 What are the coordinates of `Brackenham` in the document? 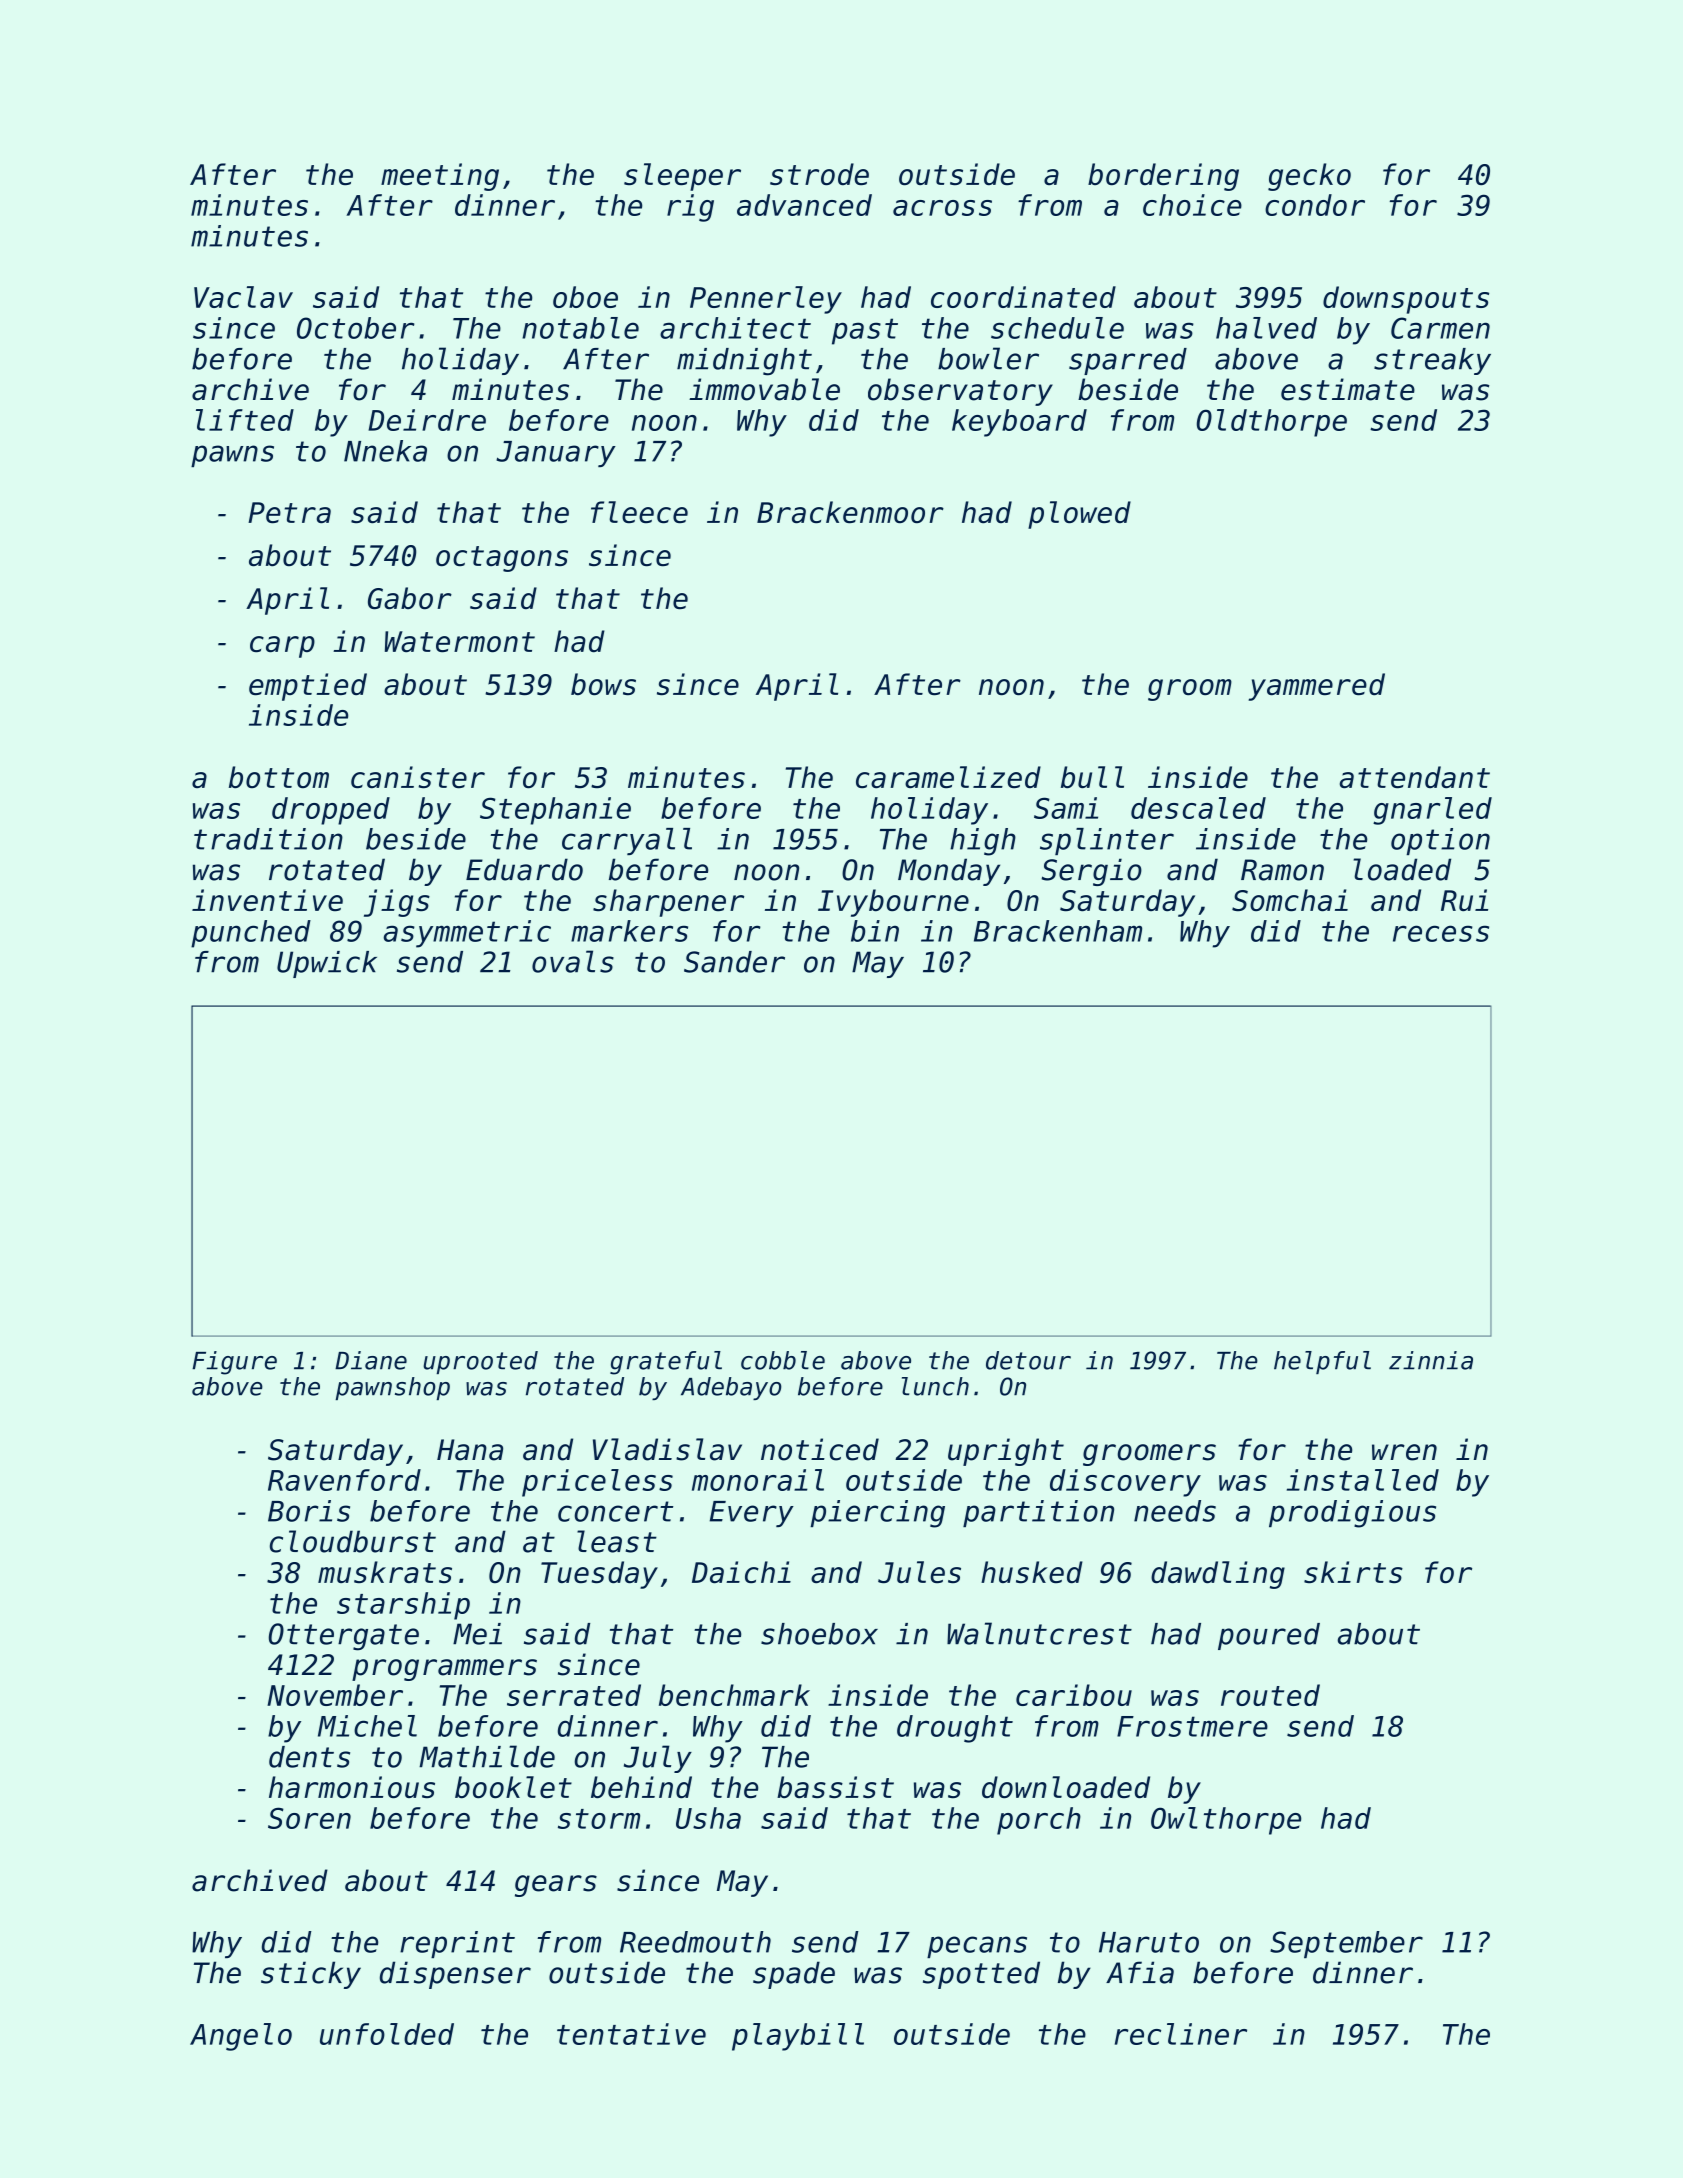 It's located at (1058, 931).
